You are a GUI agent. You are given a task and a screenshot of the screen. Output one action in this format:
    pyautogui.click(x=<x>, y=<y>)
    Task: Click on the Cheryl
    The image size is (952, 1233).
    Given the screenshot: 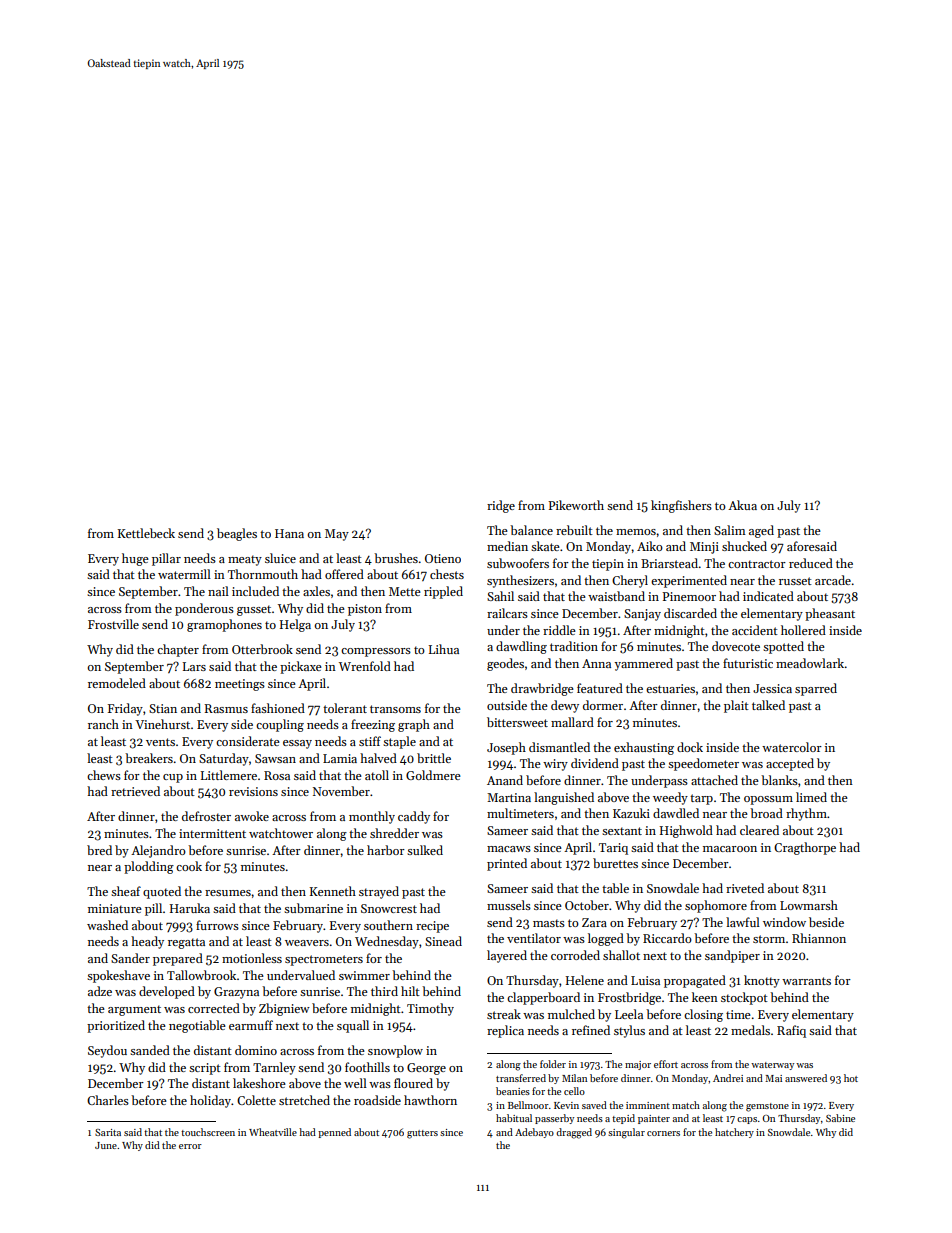 What is the action you would take?
    pyautogui.click(x=630, y=581)
